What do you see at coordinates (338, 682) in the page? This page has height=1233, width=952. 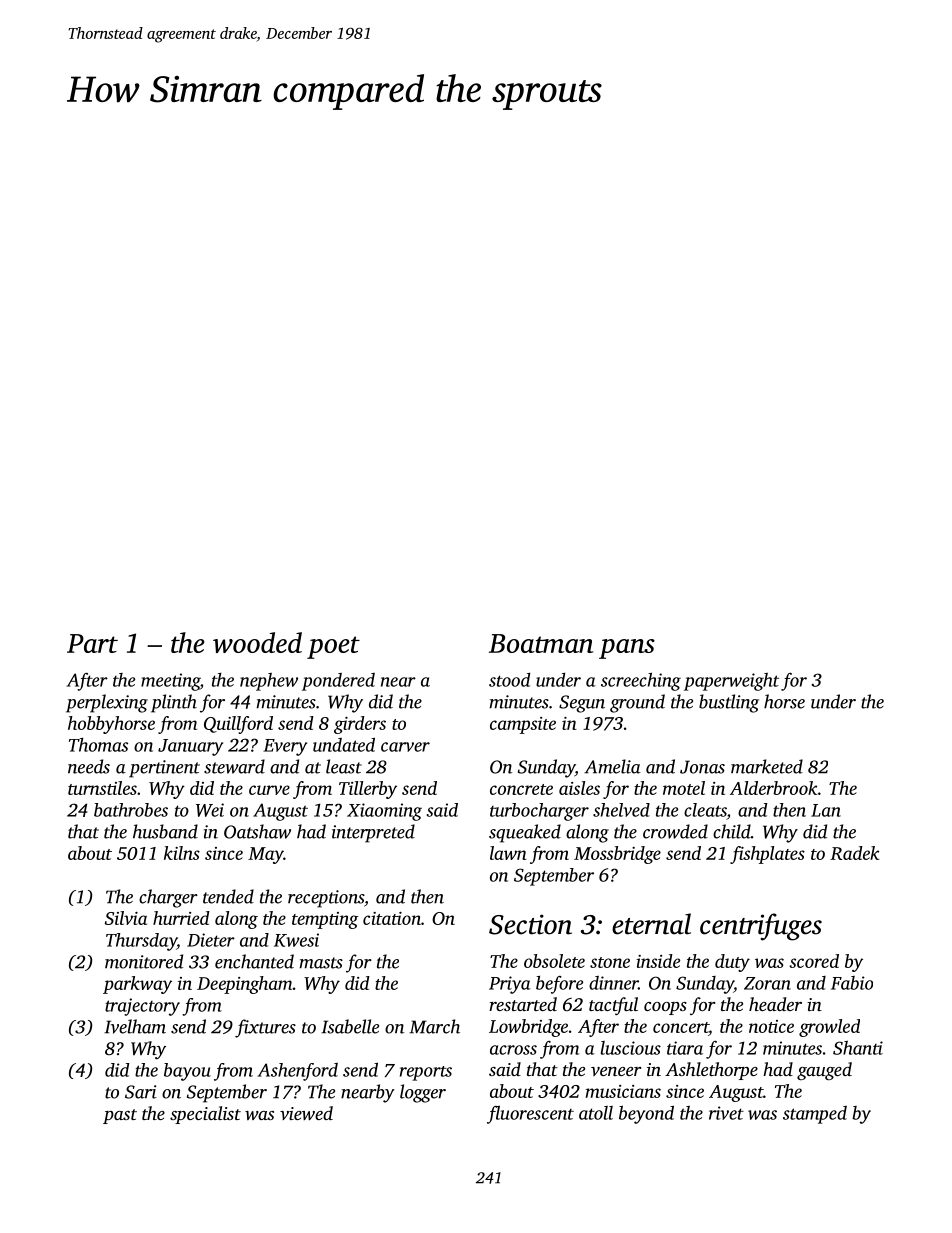 I see `pondered` at bounding box center [338, 682].
